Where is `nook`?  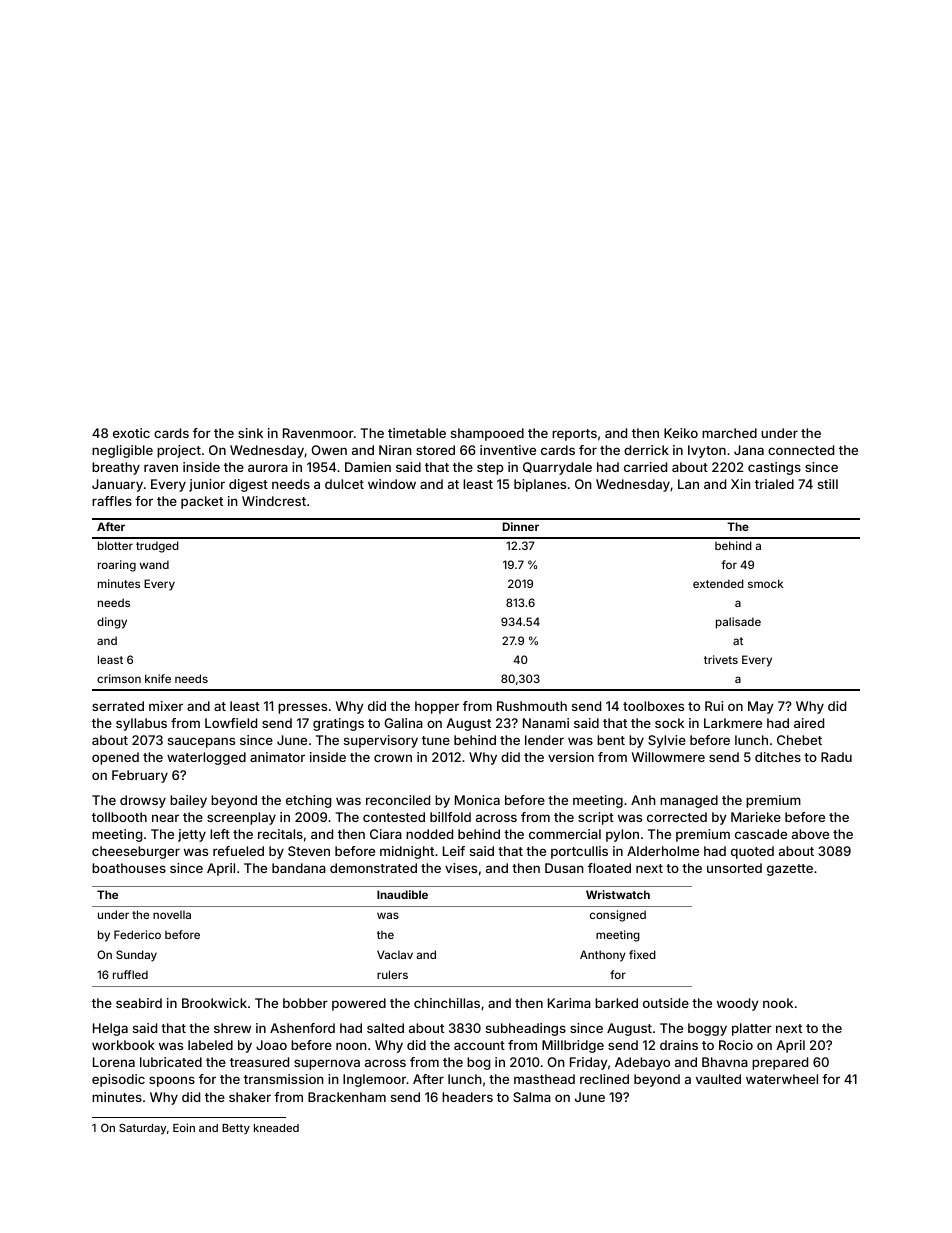 nook is located at coordinates (778, 1003).
